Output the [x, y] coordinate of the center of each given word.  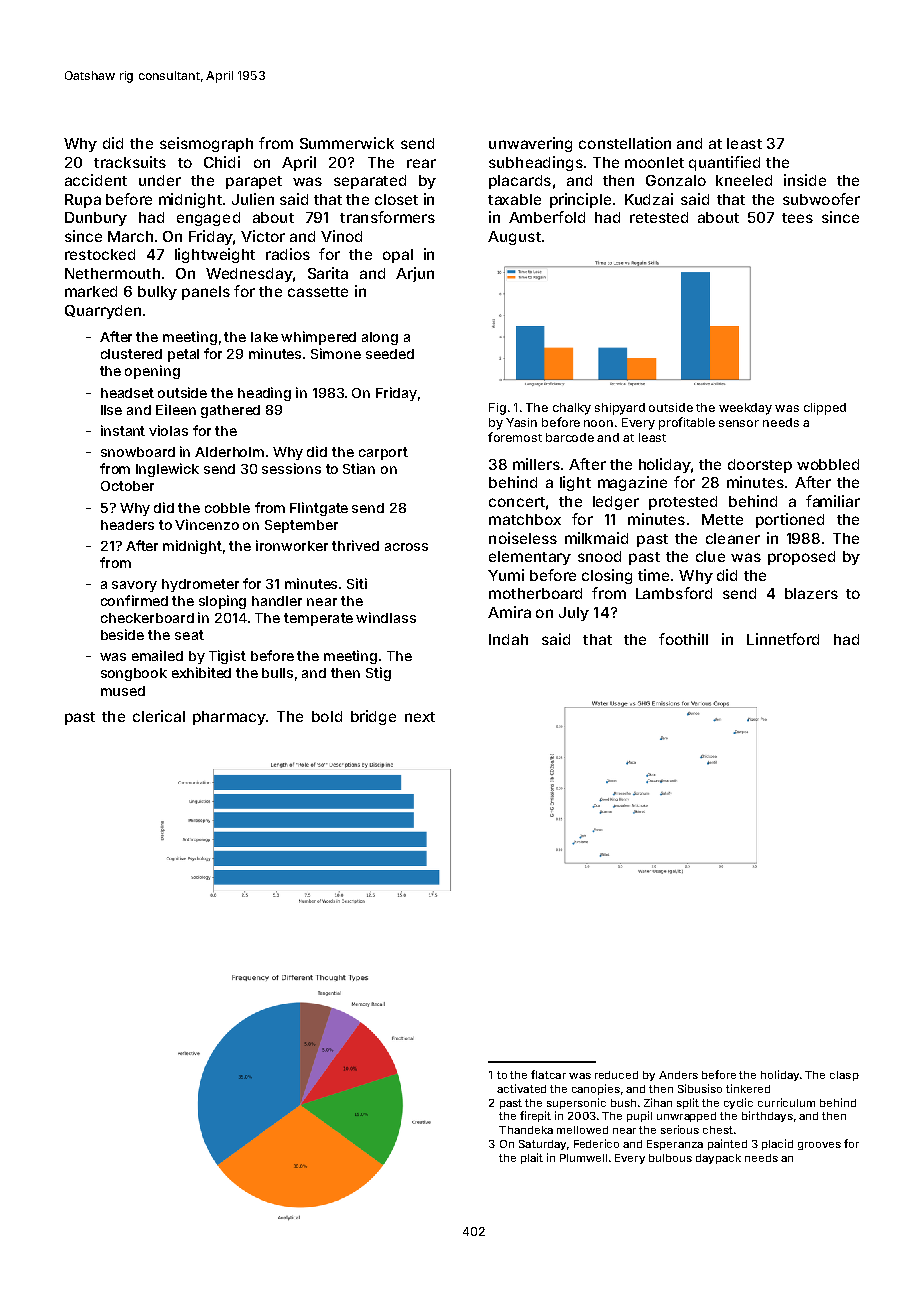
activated [521, 1088]
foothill [683, 639]
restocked [100, 254]
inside [805, 180]
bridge [373, 717]
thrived [355, 545]
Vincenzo [207, 524]
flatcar [548, 1074]
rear [421, 163]
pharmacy [229, 718]
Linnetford [783, 639]
